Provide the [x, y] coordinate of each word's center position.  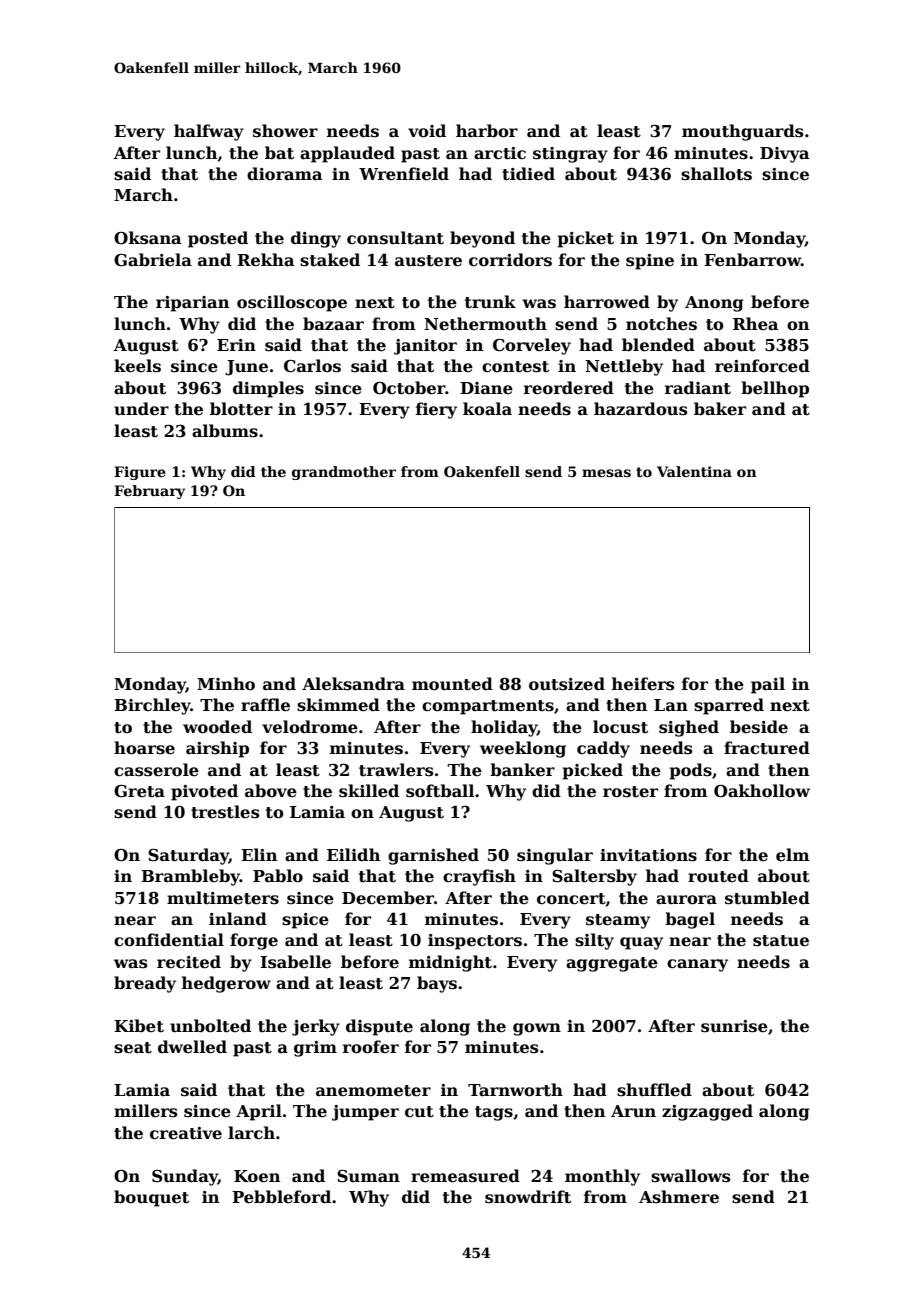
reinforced [762, 366]
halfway [209, 132]
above [271, 791]
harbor [487, 131]
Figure [140, 473]
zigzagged [707, 1112]
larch [251, 1133]
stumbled [767, 898]
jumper [365, 1113]
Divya [785, 155]
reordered [569, 388]
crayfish [479, 877]
